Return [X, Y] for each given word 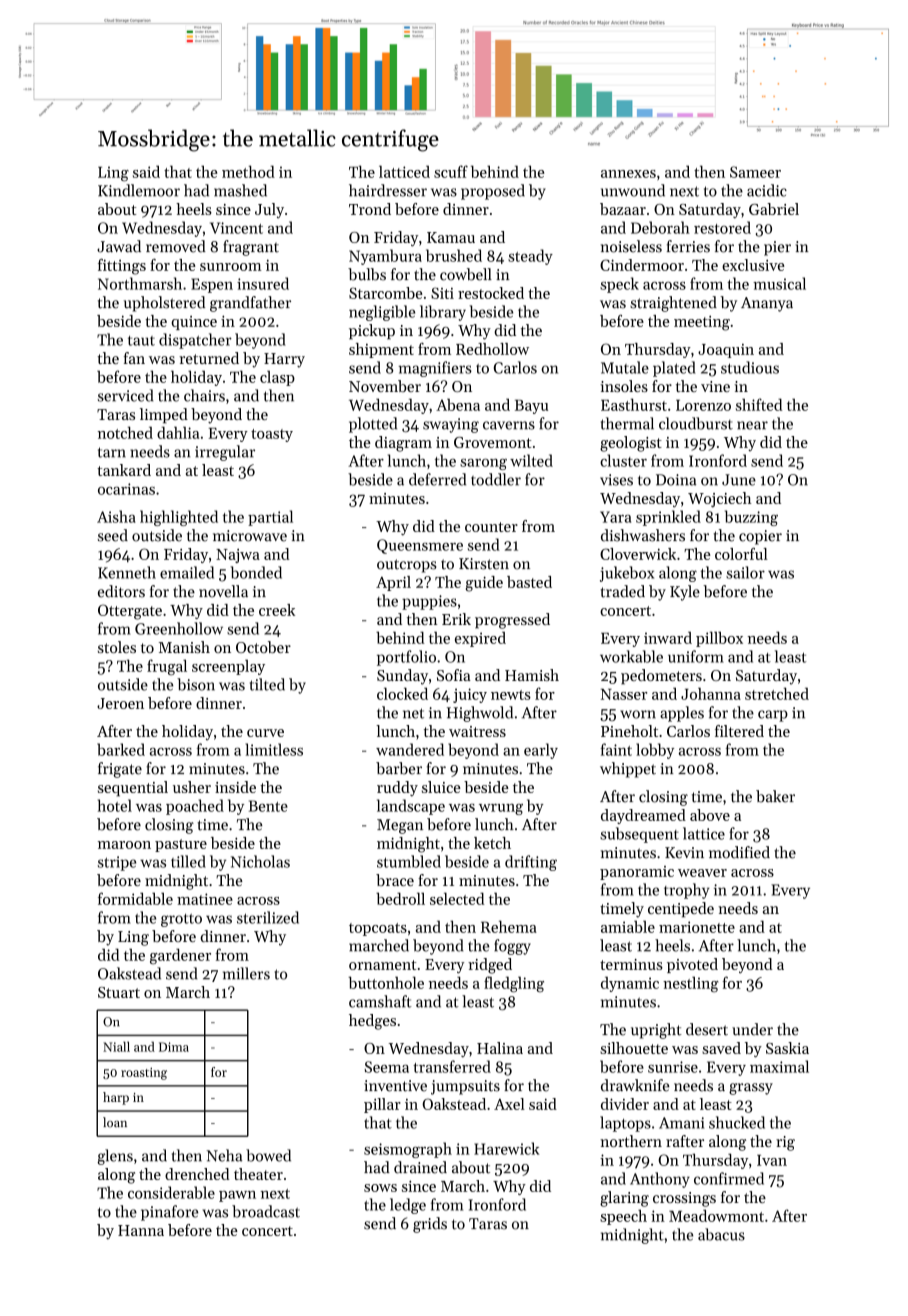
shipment [381, 350]
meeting [702, 323]
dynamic [630, 984]
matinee [205, 899]
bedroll [400, 898]
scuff [451, 171]
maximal [779, 1066]
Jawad [119, 246]
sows [380, 1188]
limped [164, 416]
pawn [237, 1196]
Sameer [755, 172]
